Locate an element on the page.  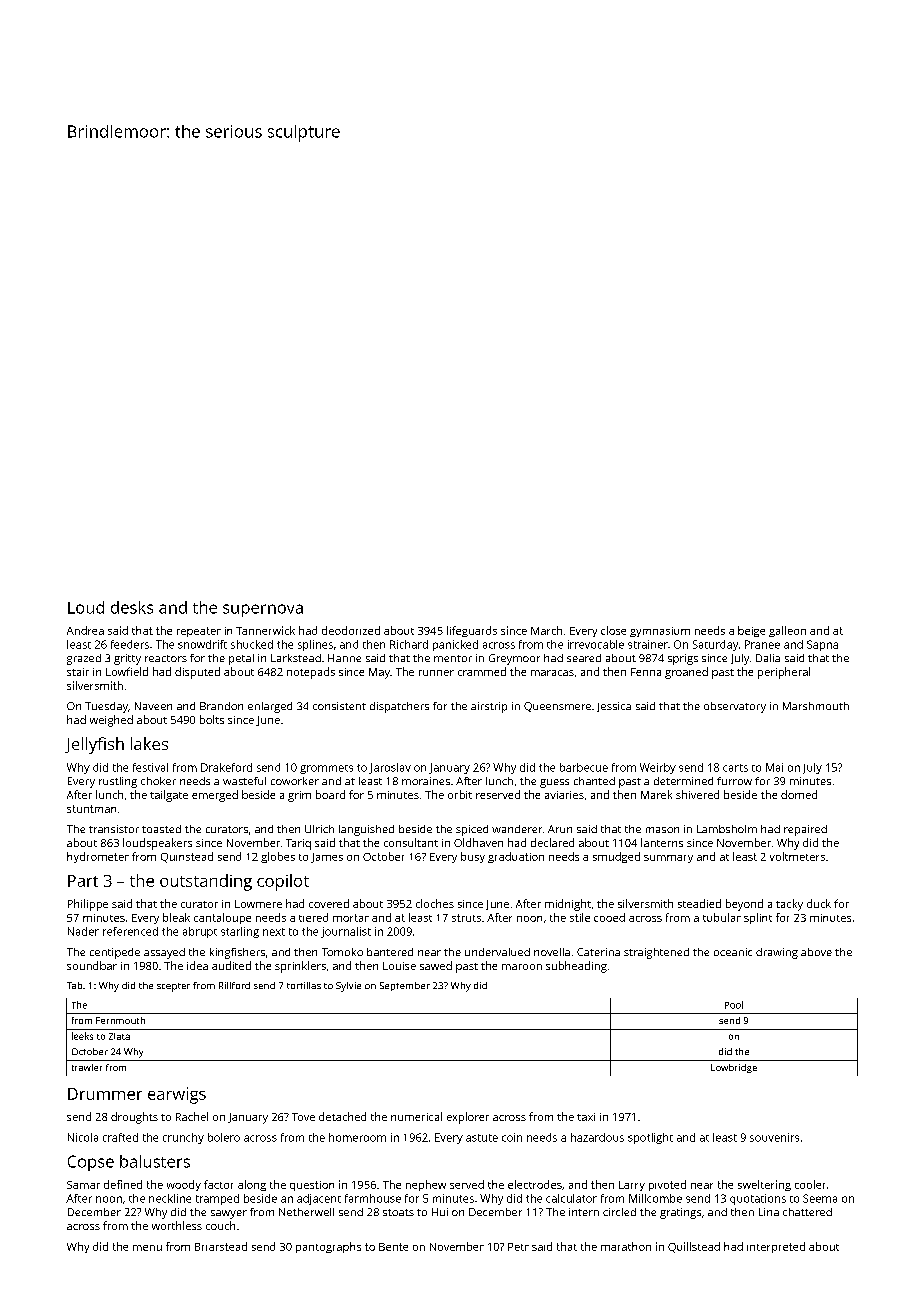
Lowmere is located at coordinates (258, 904).
